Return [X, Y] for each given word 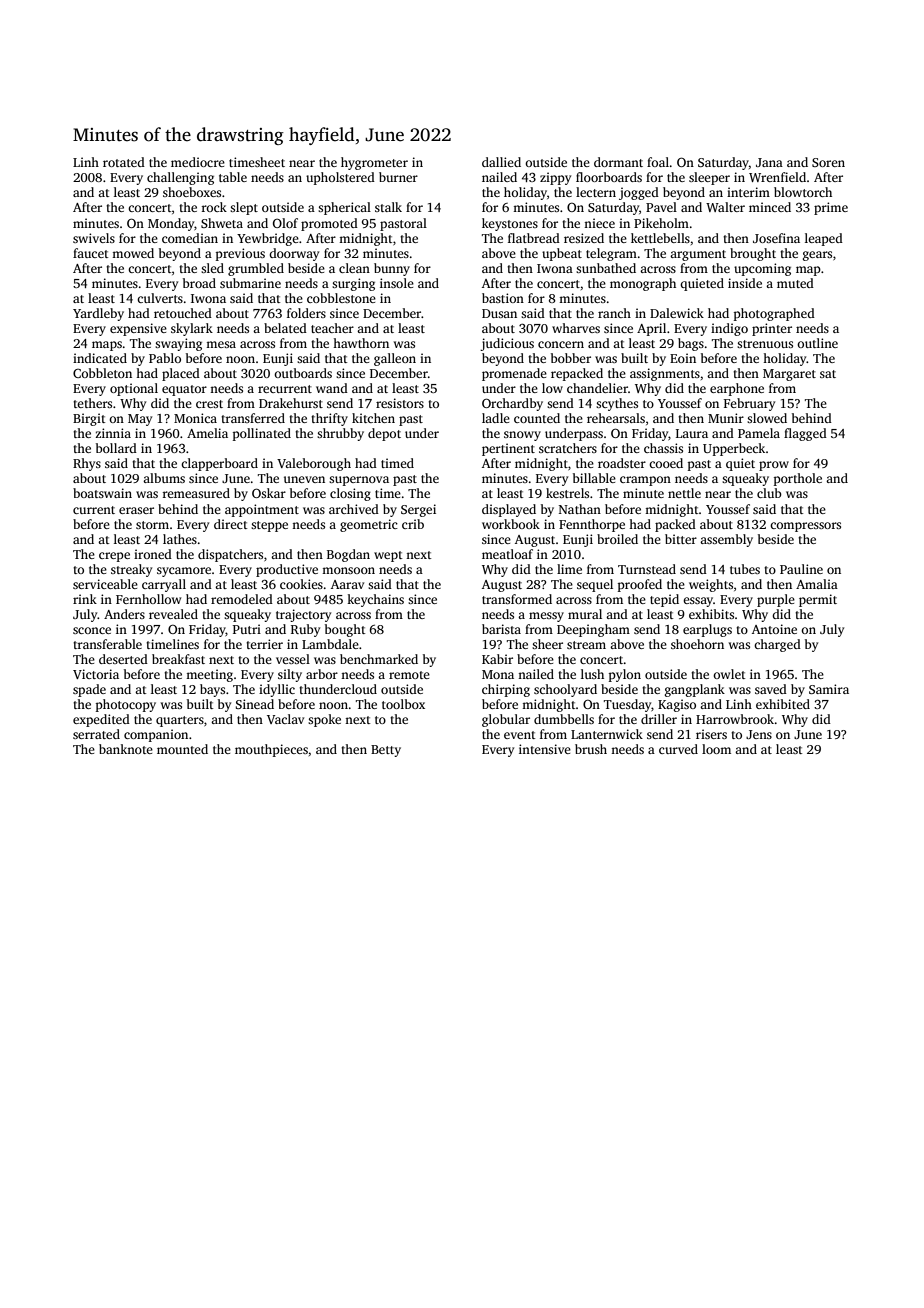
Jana [769, 162]
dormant [618, 162]
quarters [180, 721]
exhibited [783, 704]
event [520, 735]
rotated [124, 162]
